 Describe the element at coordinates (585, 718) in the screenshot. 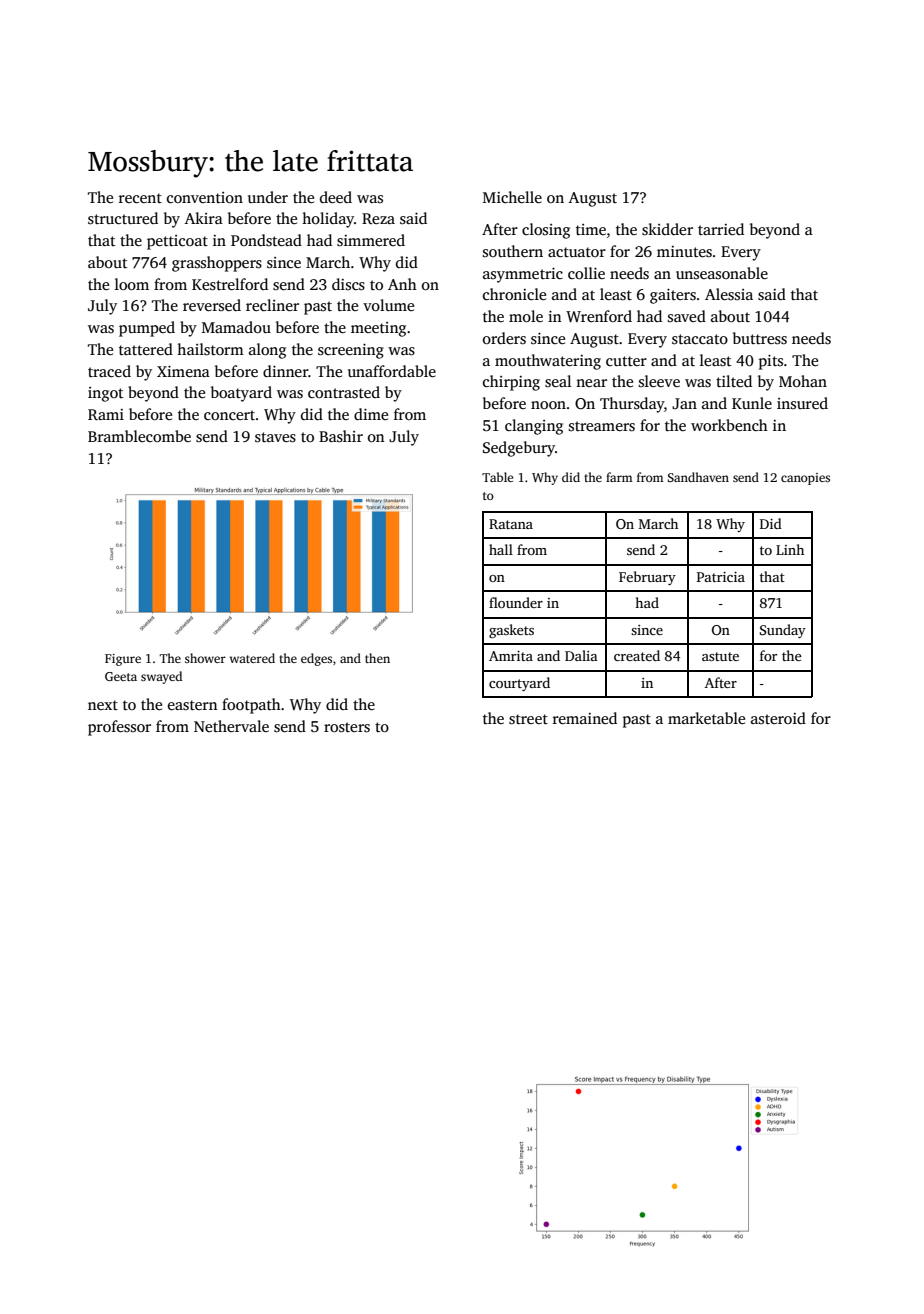

I see `remained` at that location.
